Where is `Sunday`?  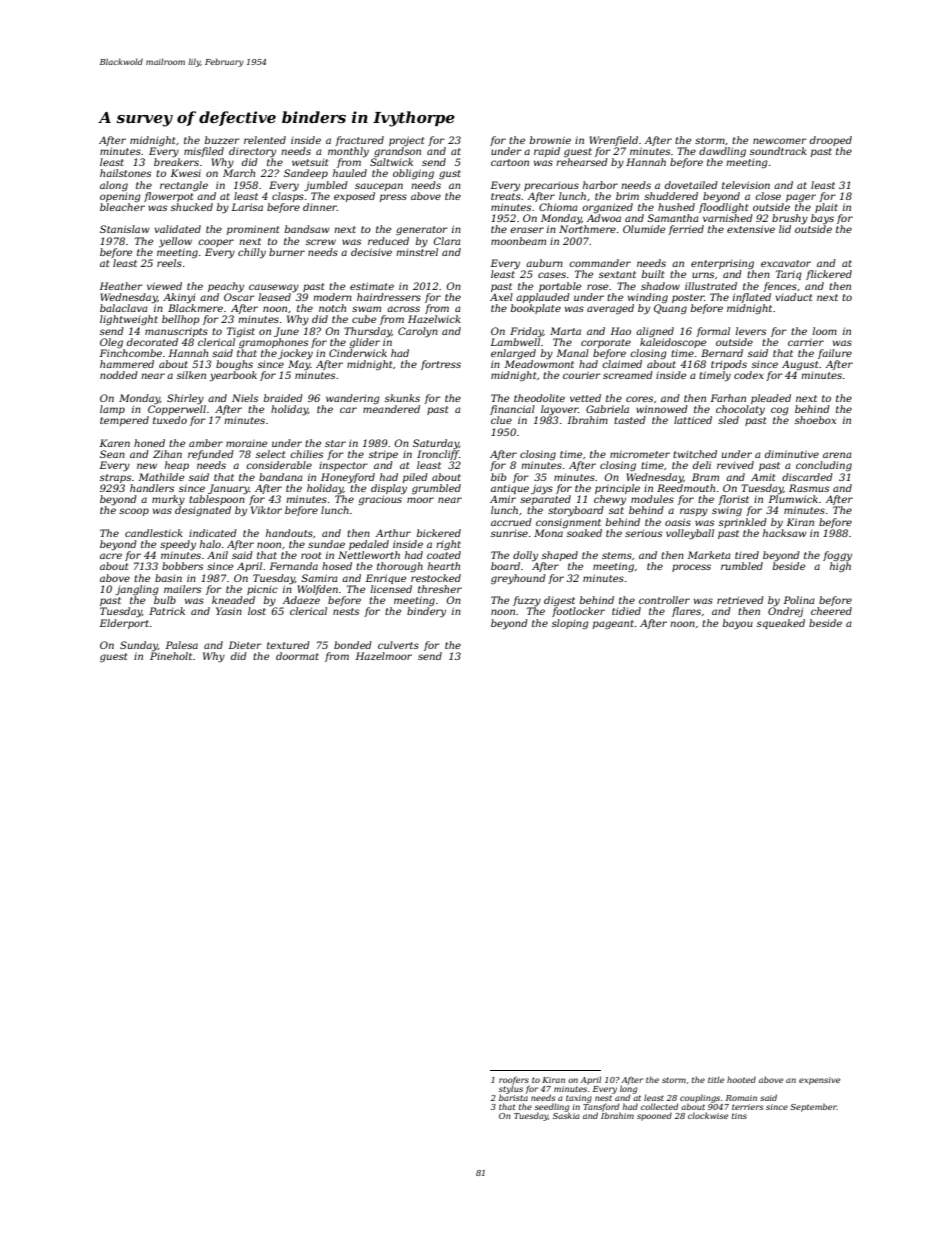
Sunday is located at coordinates (139, 646).
